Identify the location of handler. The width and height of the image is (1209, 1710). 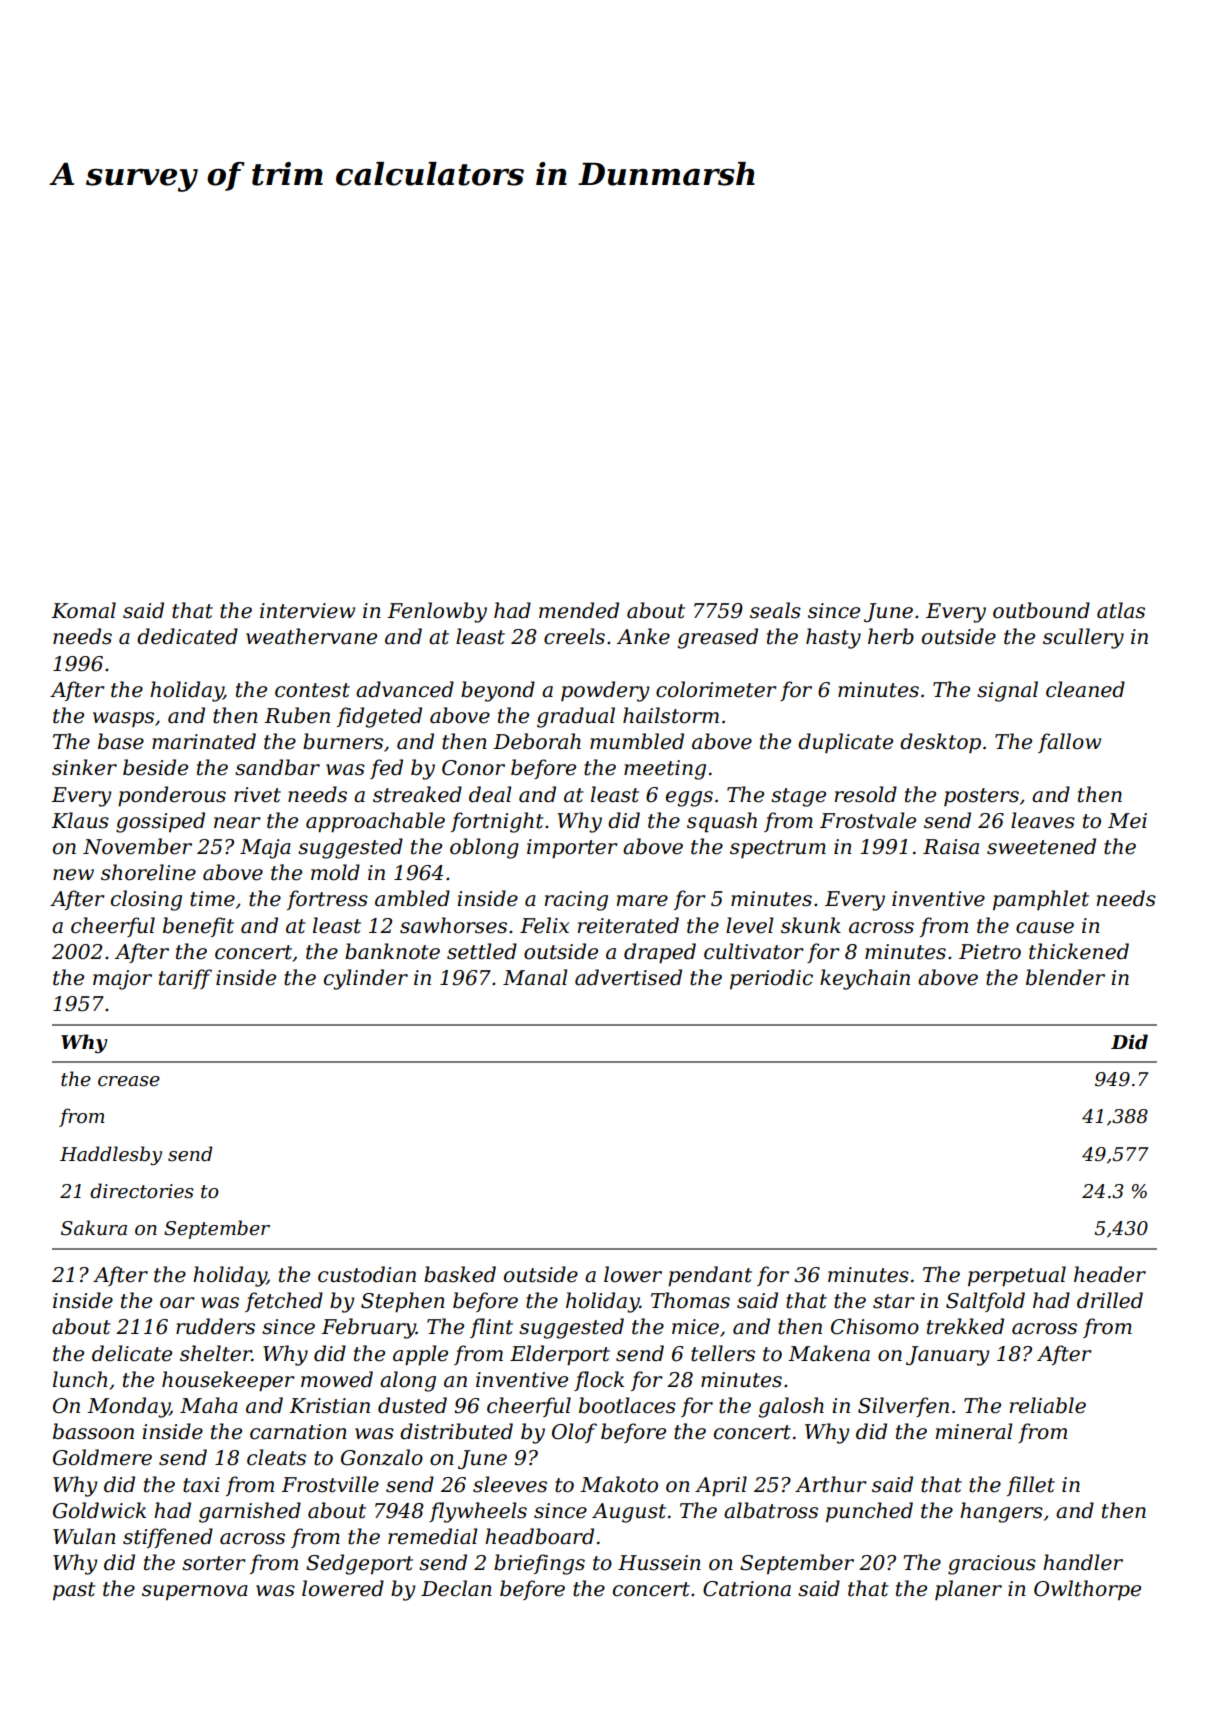
(1083, 1562).
